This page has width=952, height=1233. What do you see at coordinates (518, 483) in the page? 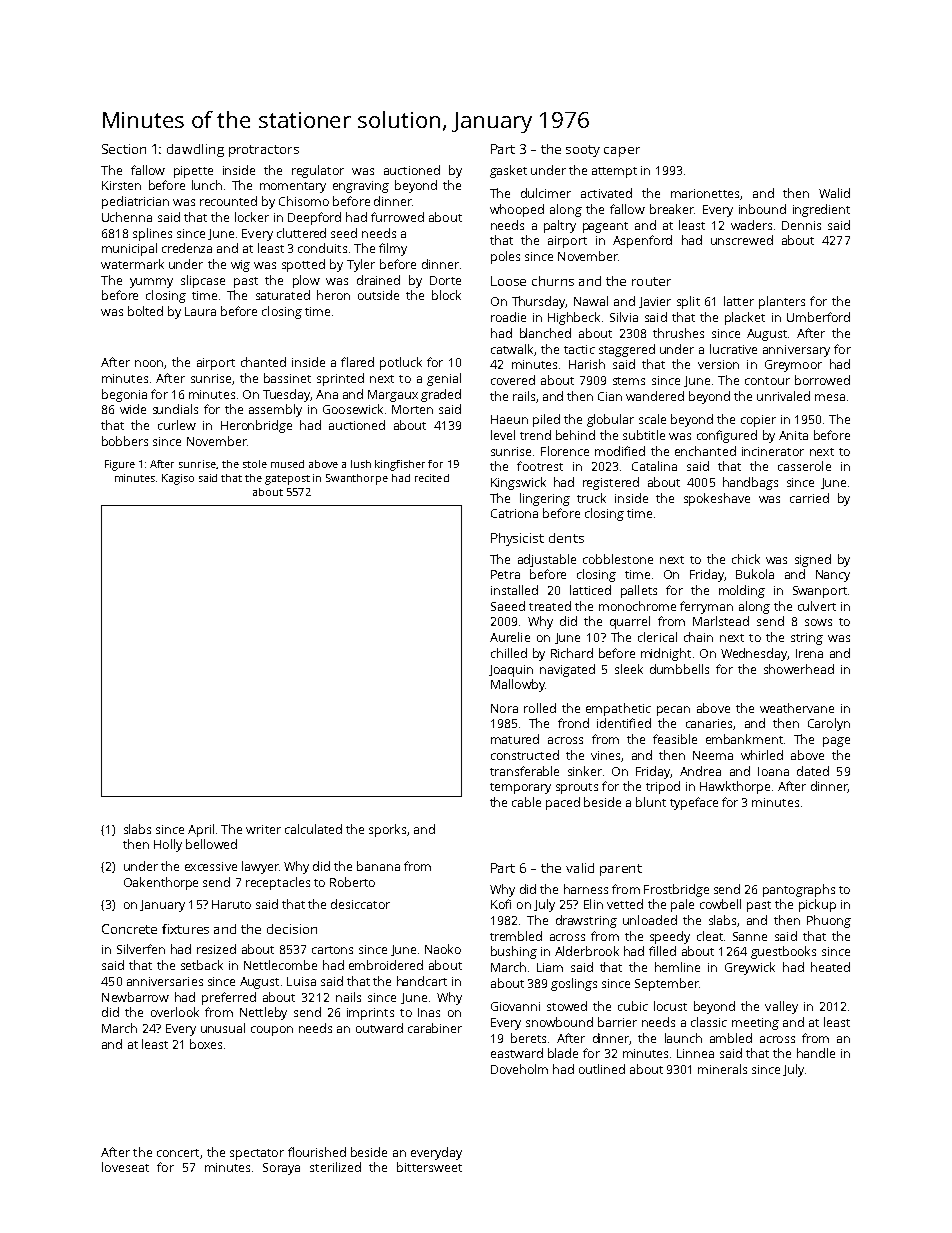
I see `Kingswick` at bounding box center [518, 483].
